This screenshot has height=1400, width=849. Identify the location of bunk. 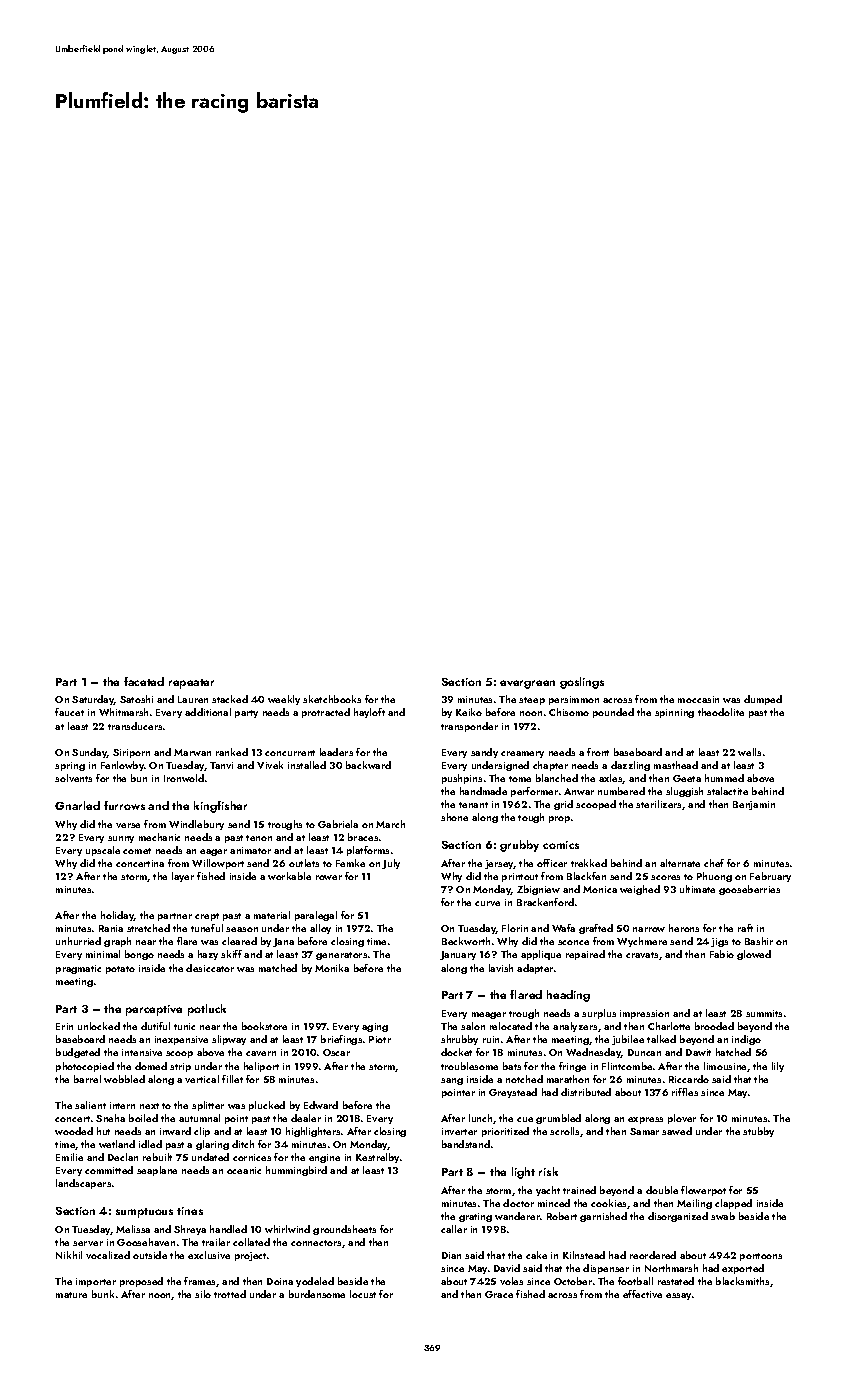
(103, 1294).
